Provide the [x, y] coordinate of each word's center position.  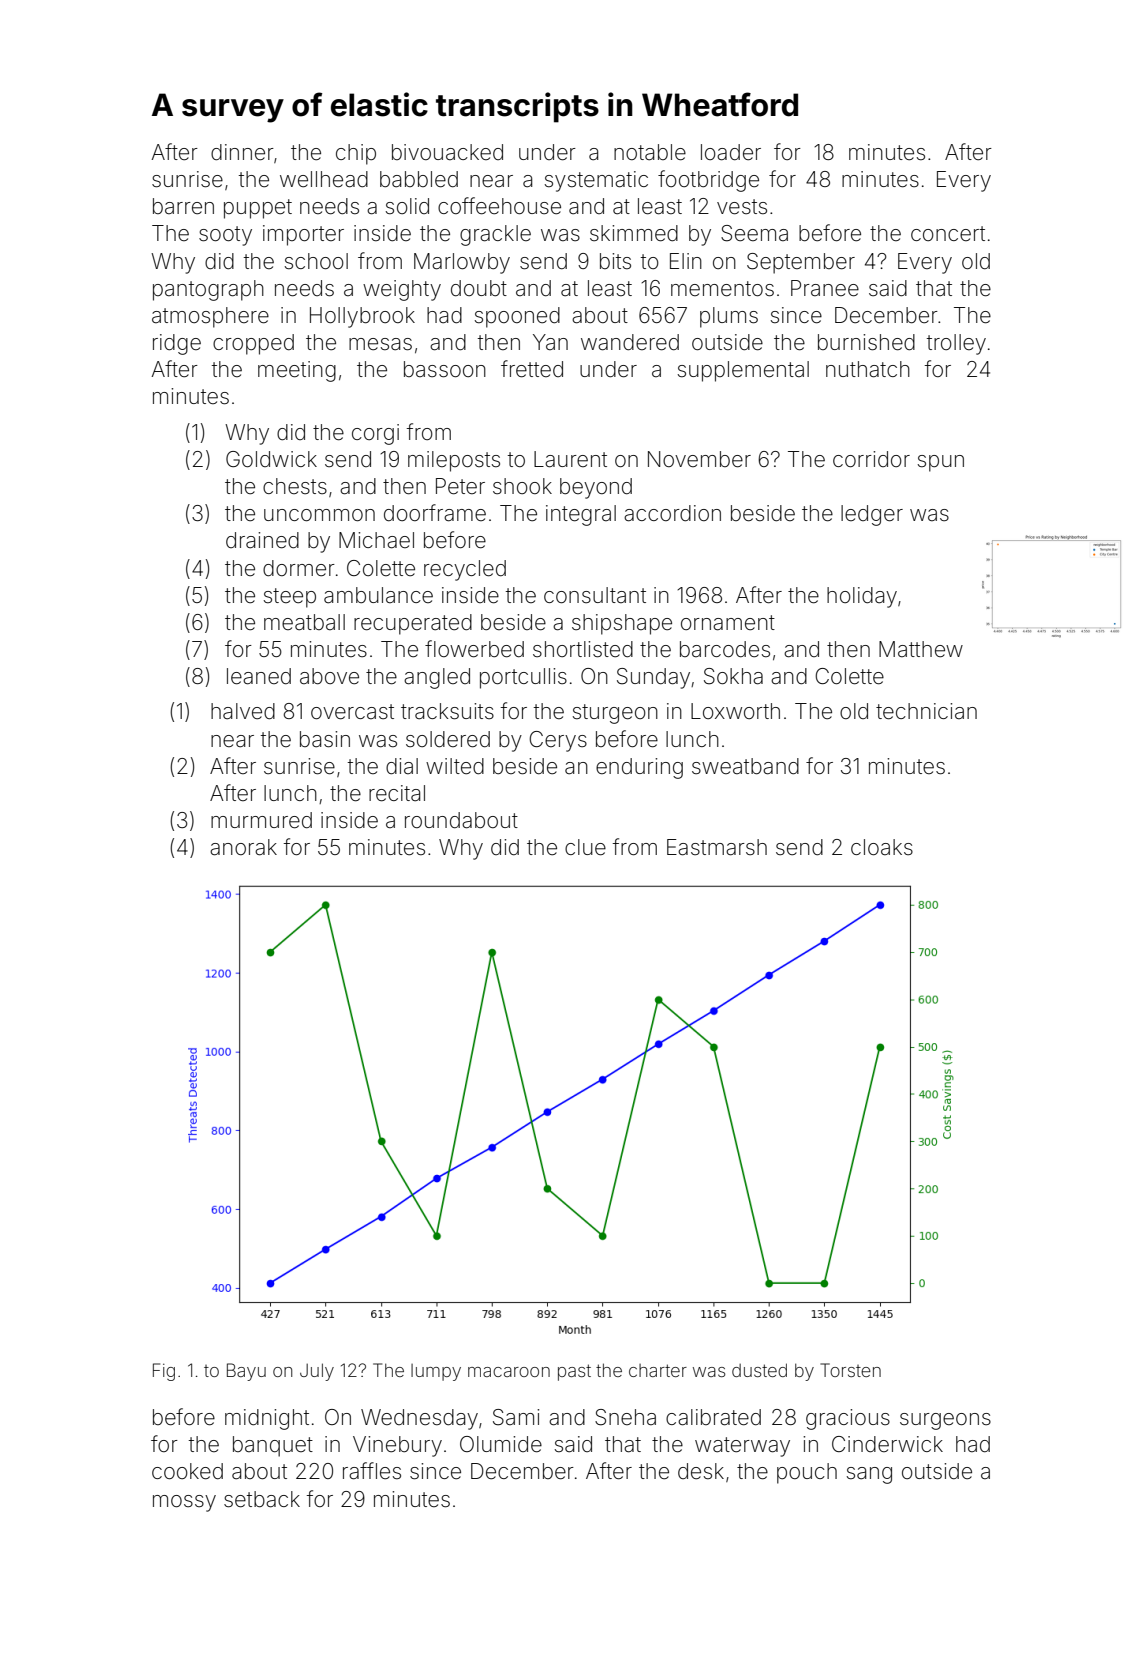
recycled [465, 570]
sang [869, 1475]
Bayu [246, 1372]
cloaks [882, 847]
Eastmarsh [717, 847]
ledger [872, 515]
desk [701, 1471]
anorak [243, 847]
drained [262, 540]
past [574, 1372]
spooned [517, 317]
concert [948, 233]
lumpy [436, 1372]
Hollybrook [362, 317]
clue [585, 847]
